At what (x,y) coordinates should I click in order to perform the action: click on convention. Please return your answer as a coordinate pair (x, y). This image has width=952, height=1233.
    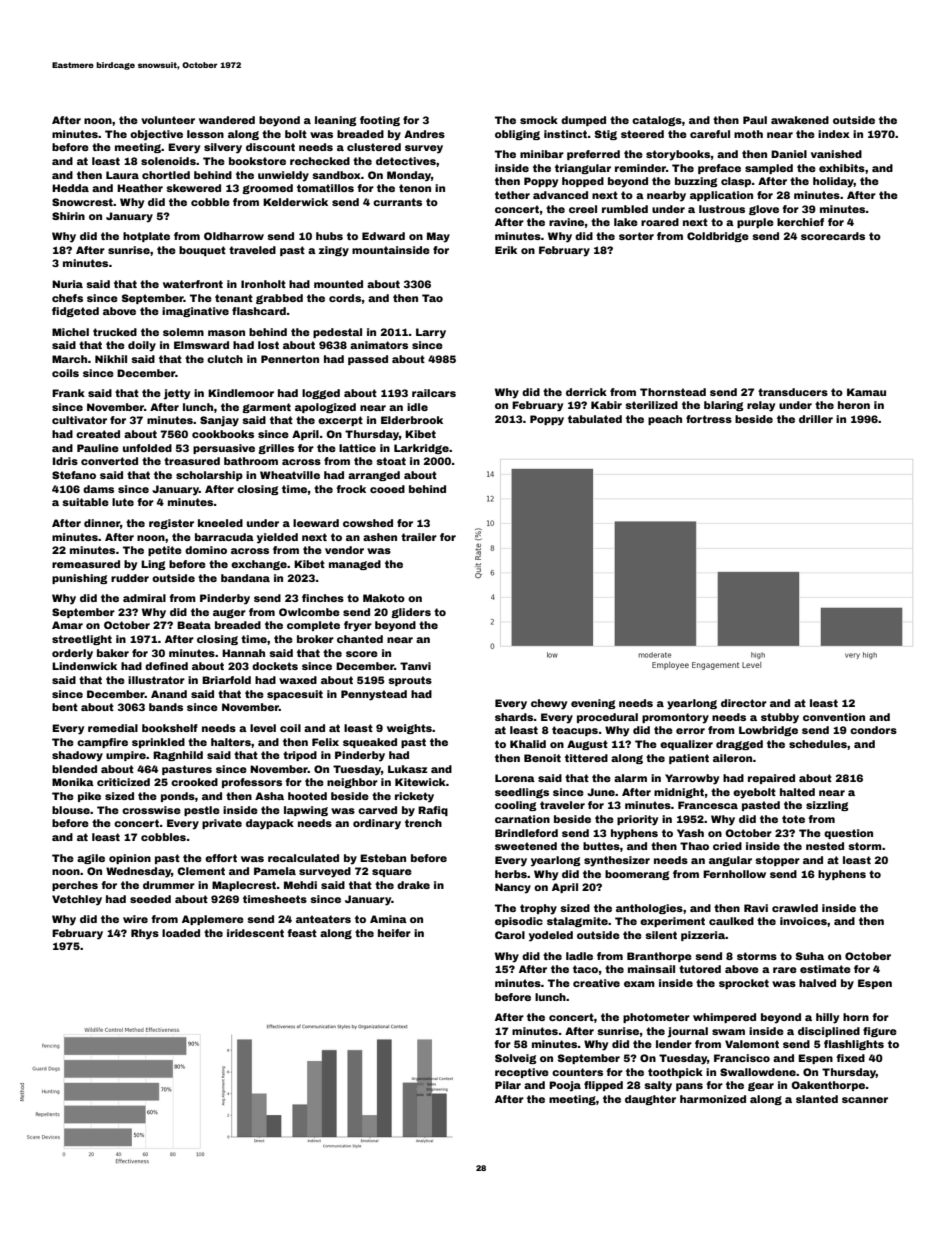
    Looking at the image, I should click on (834, 717).
